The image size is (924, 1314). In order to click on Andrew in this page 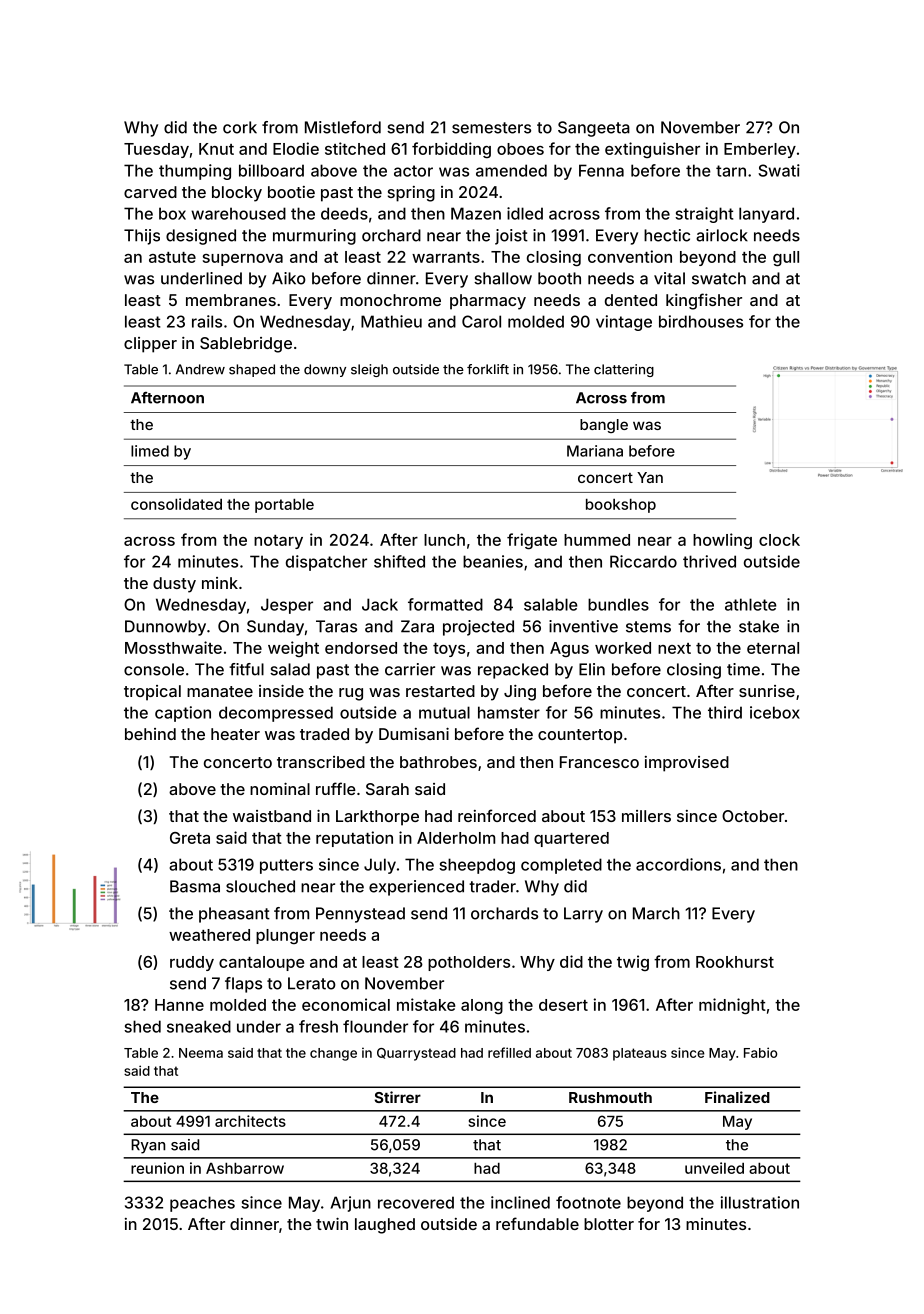, I will do `click(200, 369)`.
